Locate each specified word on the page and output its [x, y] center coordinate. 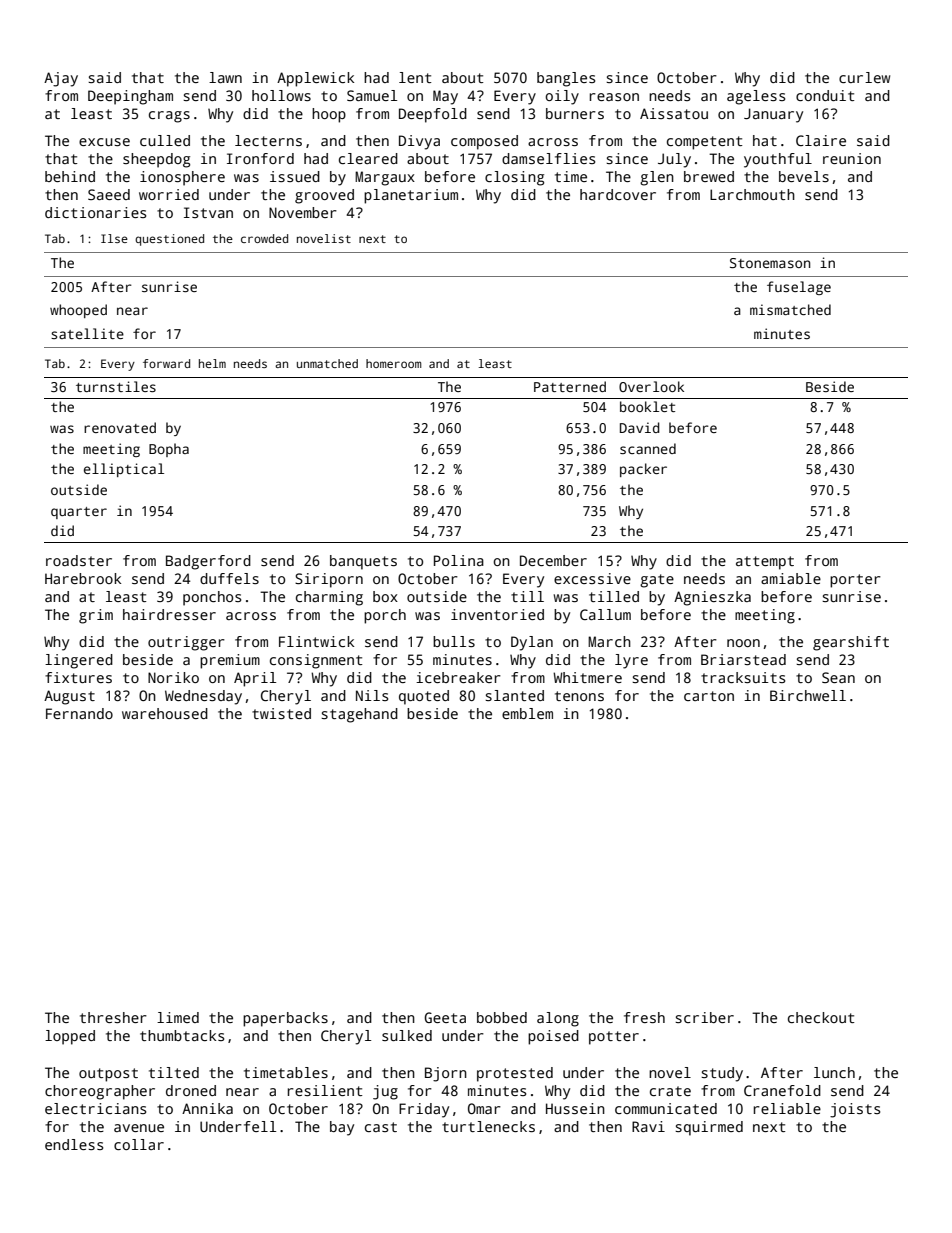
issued [295, 176]
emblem [527, 713]
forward [166, 363]
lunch [834, 1072]
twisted [281, 713]
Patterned [570, 386]
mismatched [790, 309]
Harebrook [83, 578]
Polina [459, 560]
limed [178, 1017]
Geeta [445, 1017]
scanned [648, 448]
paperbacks [285, 1019]
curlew [864, 77]
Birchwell [808, 695]
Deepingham [130, 97]
